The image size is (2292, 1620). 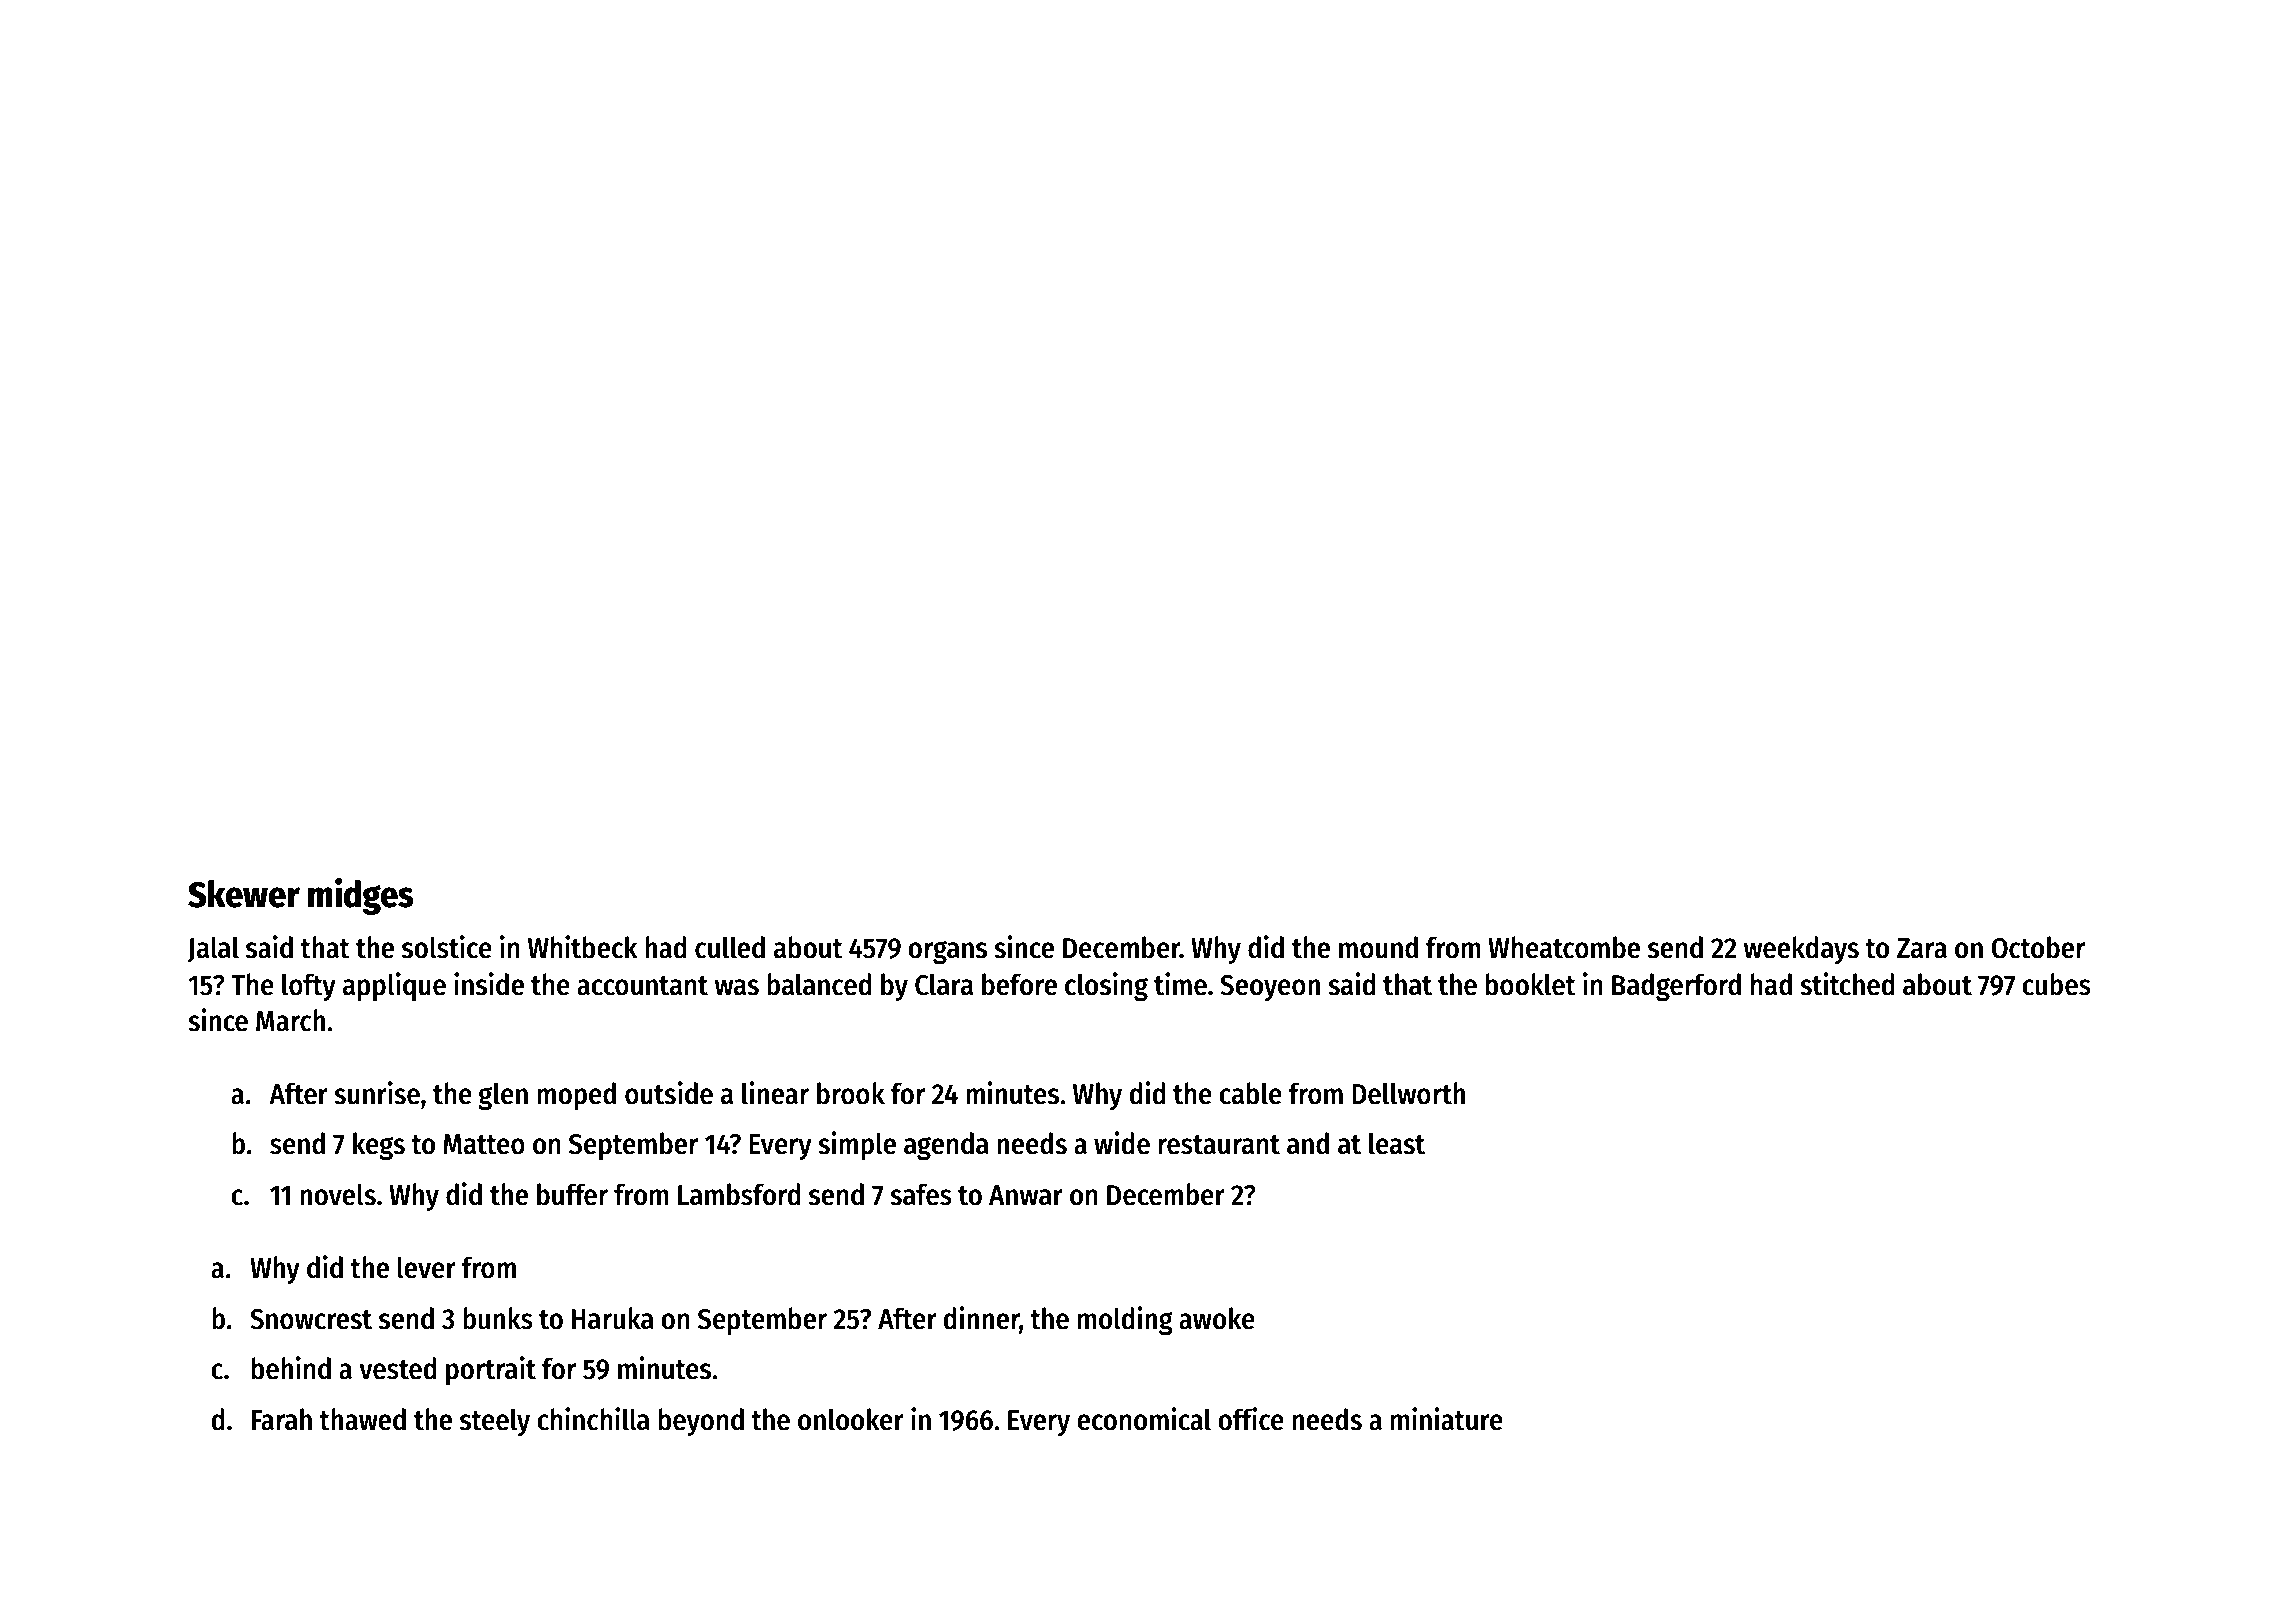 What do you see at coordinates (426, 1267) in the image?
I see `lever` at bounding box center [426, 1267].
